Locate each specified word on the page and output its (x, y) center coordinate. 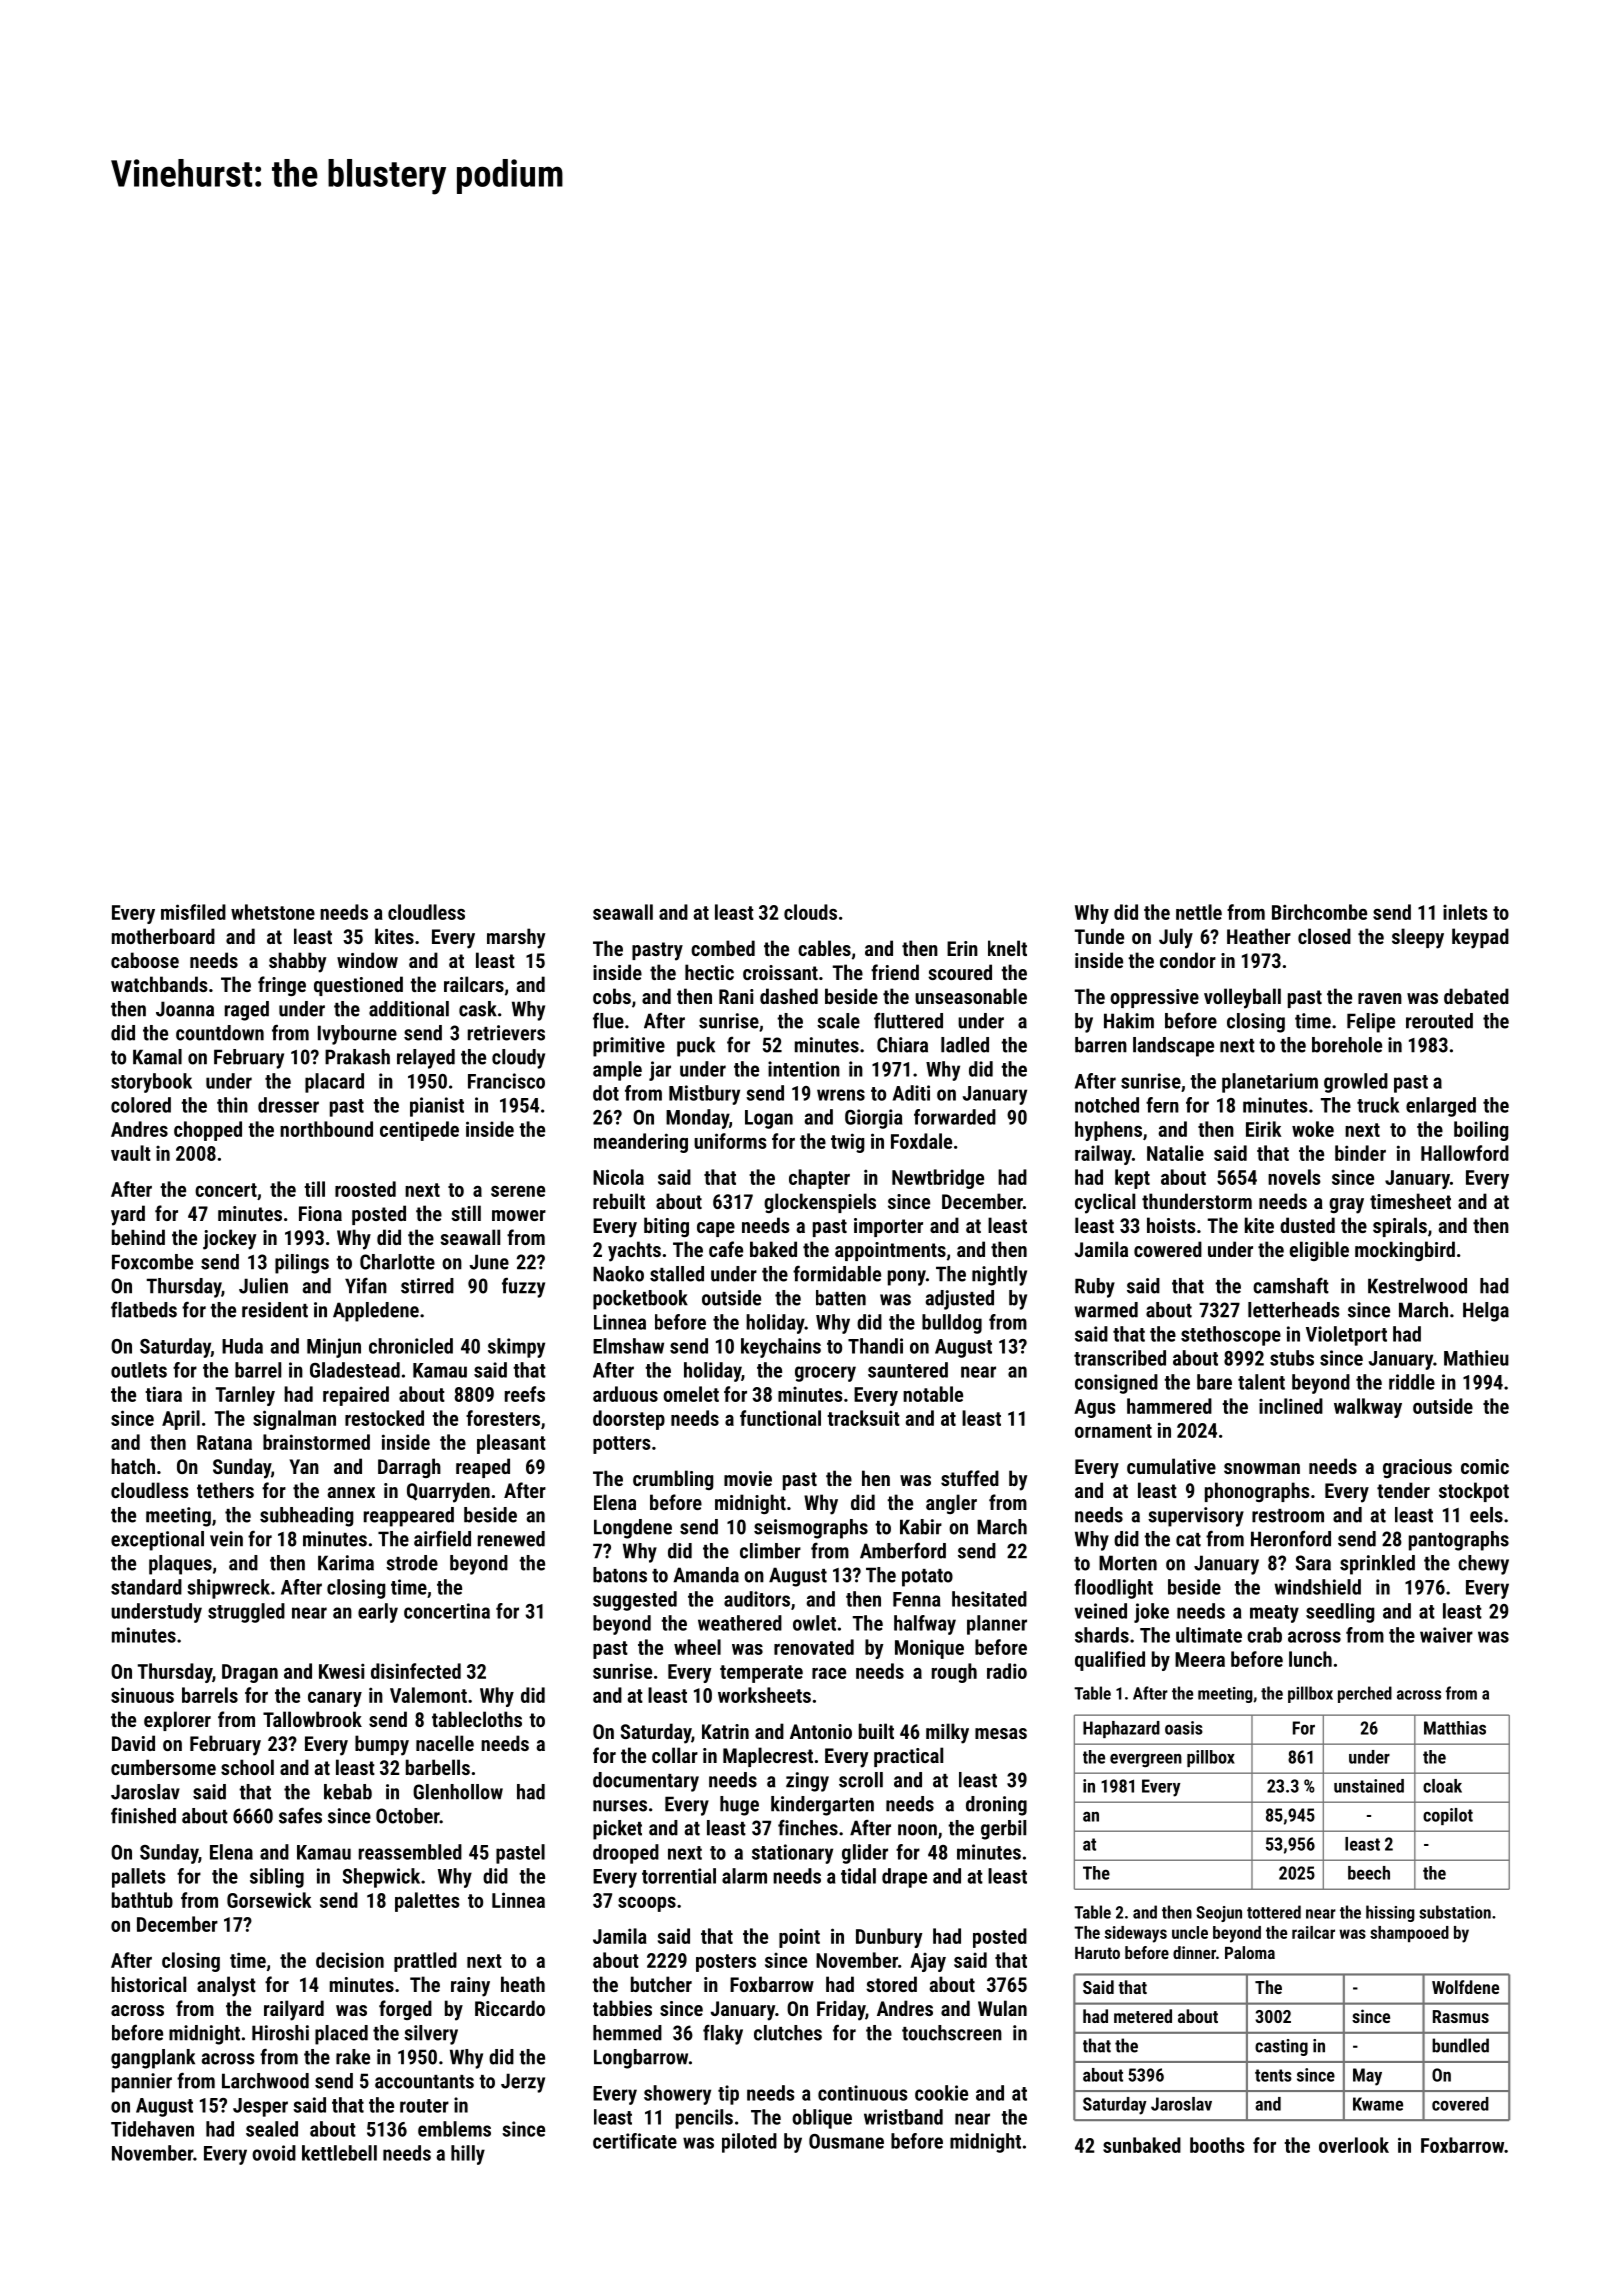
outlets (139, 1370)
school (247, 1767)
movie (748, 1478)
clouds (810, 912)
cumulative (1171, 1466)
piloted (749, 2143)
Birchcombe (1319, 912)
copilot (1448, 1816)
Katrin (725, 1731)
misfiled (193, 912)
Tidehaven (152, 2129)
